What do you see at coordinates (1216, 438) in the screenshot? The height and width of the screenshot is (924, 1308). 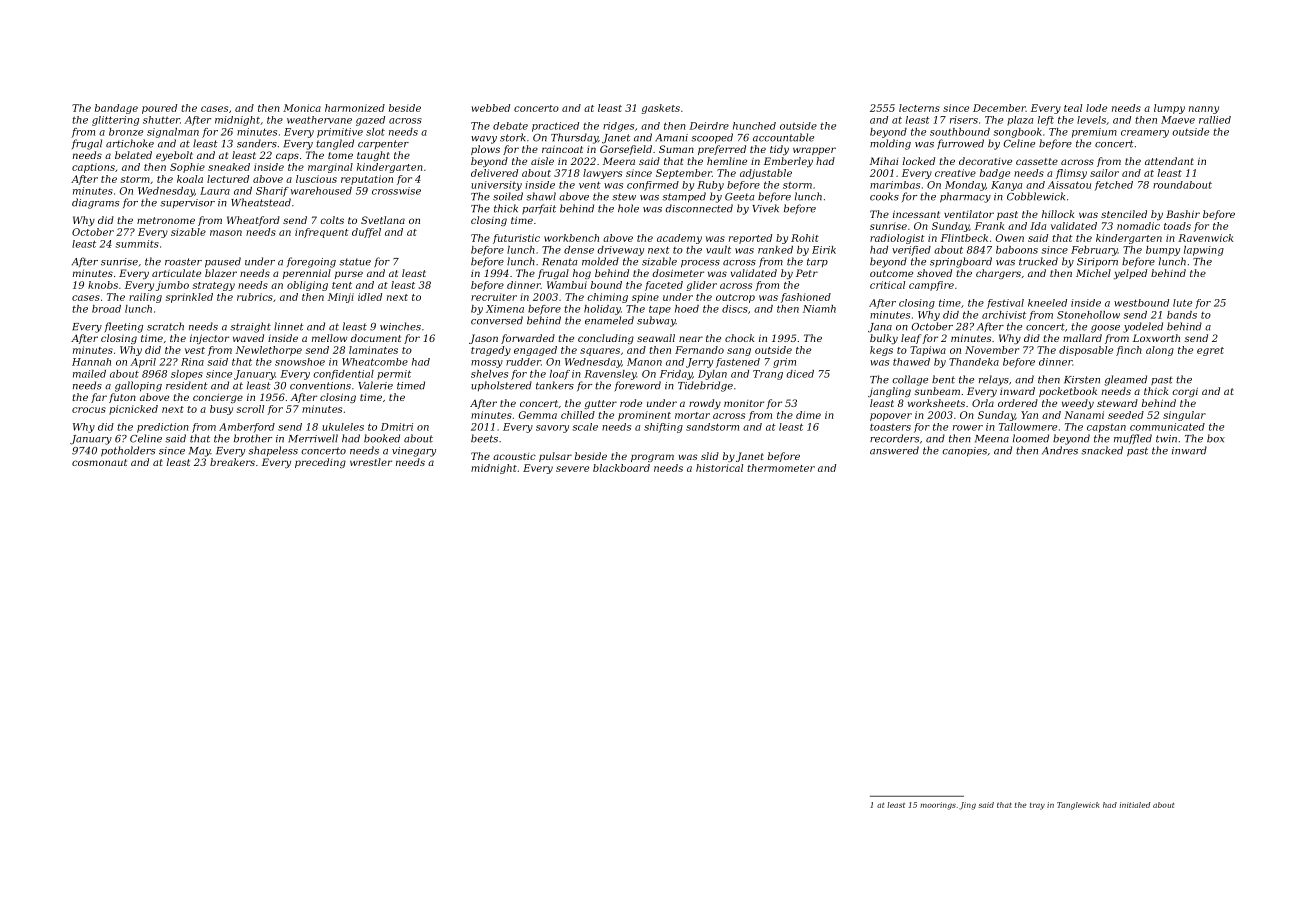 I see `box` at bounding box center [1216, 438].
